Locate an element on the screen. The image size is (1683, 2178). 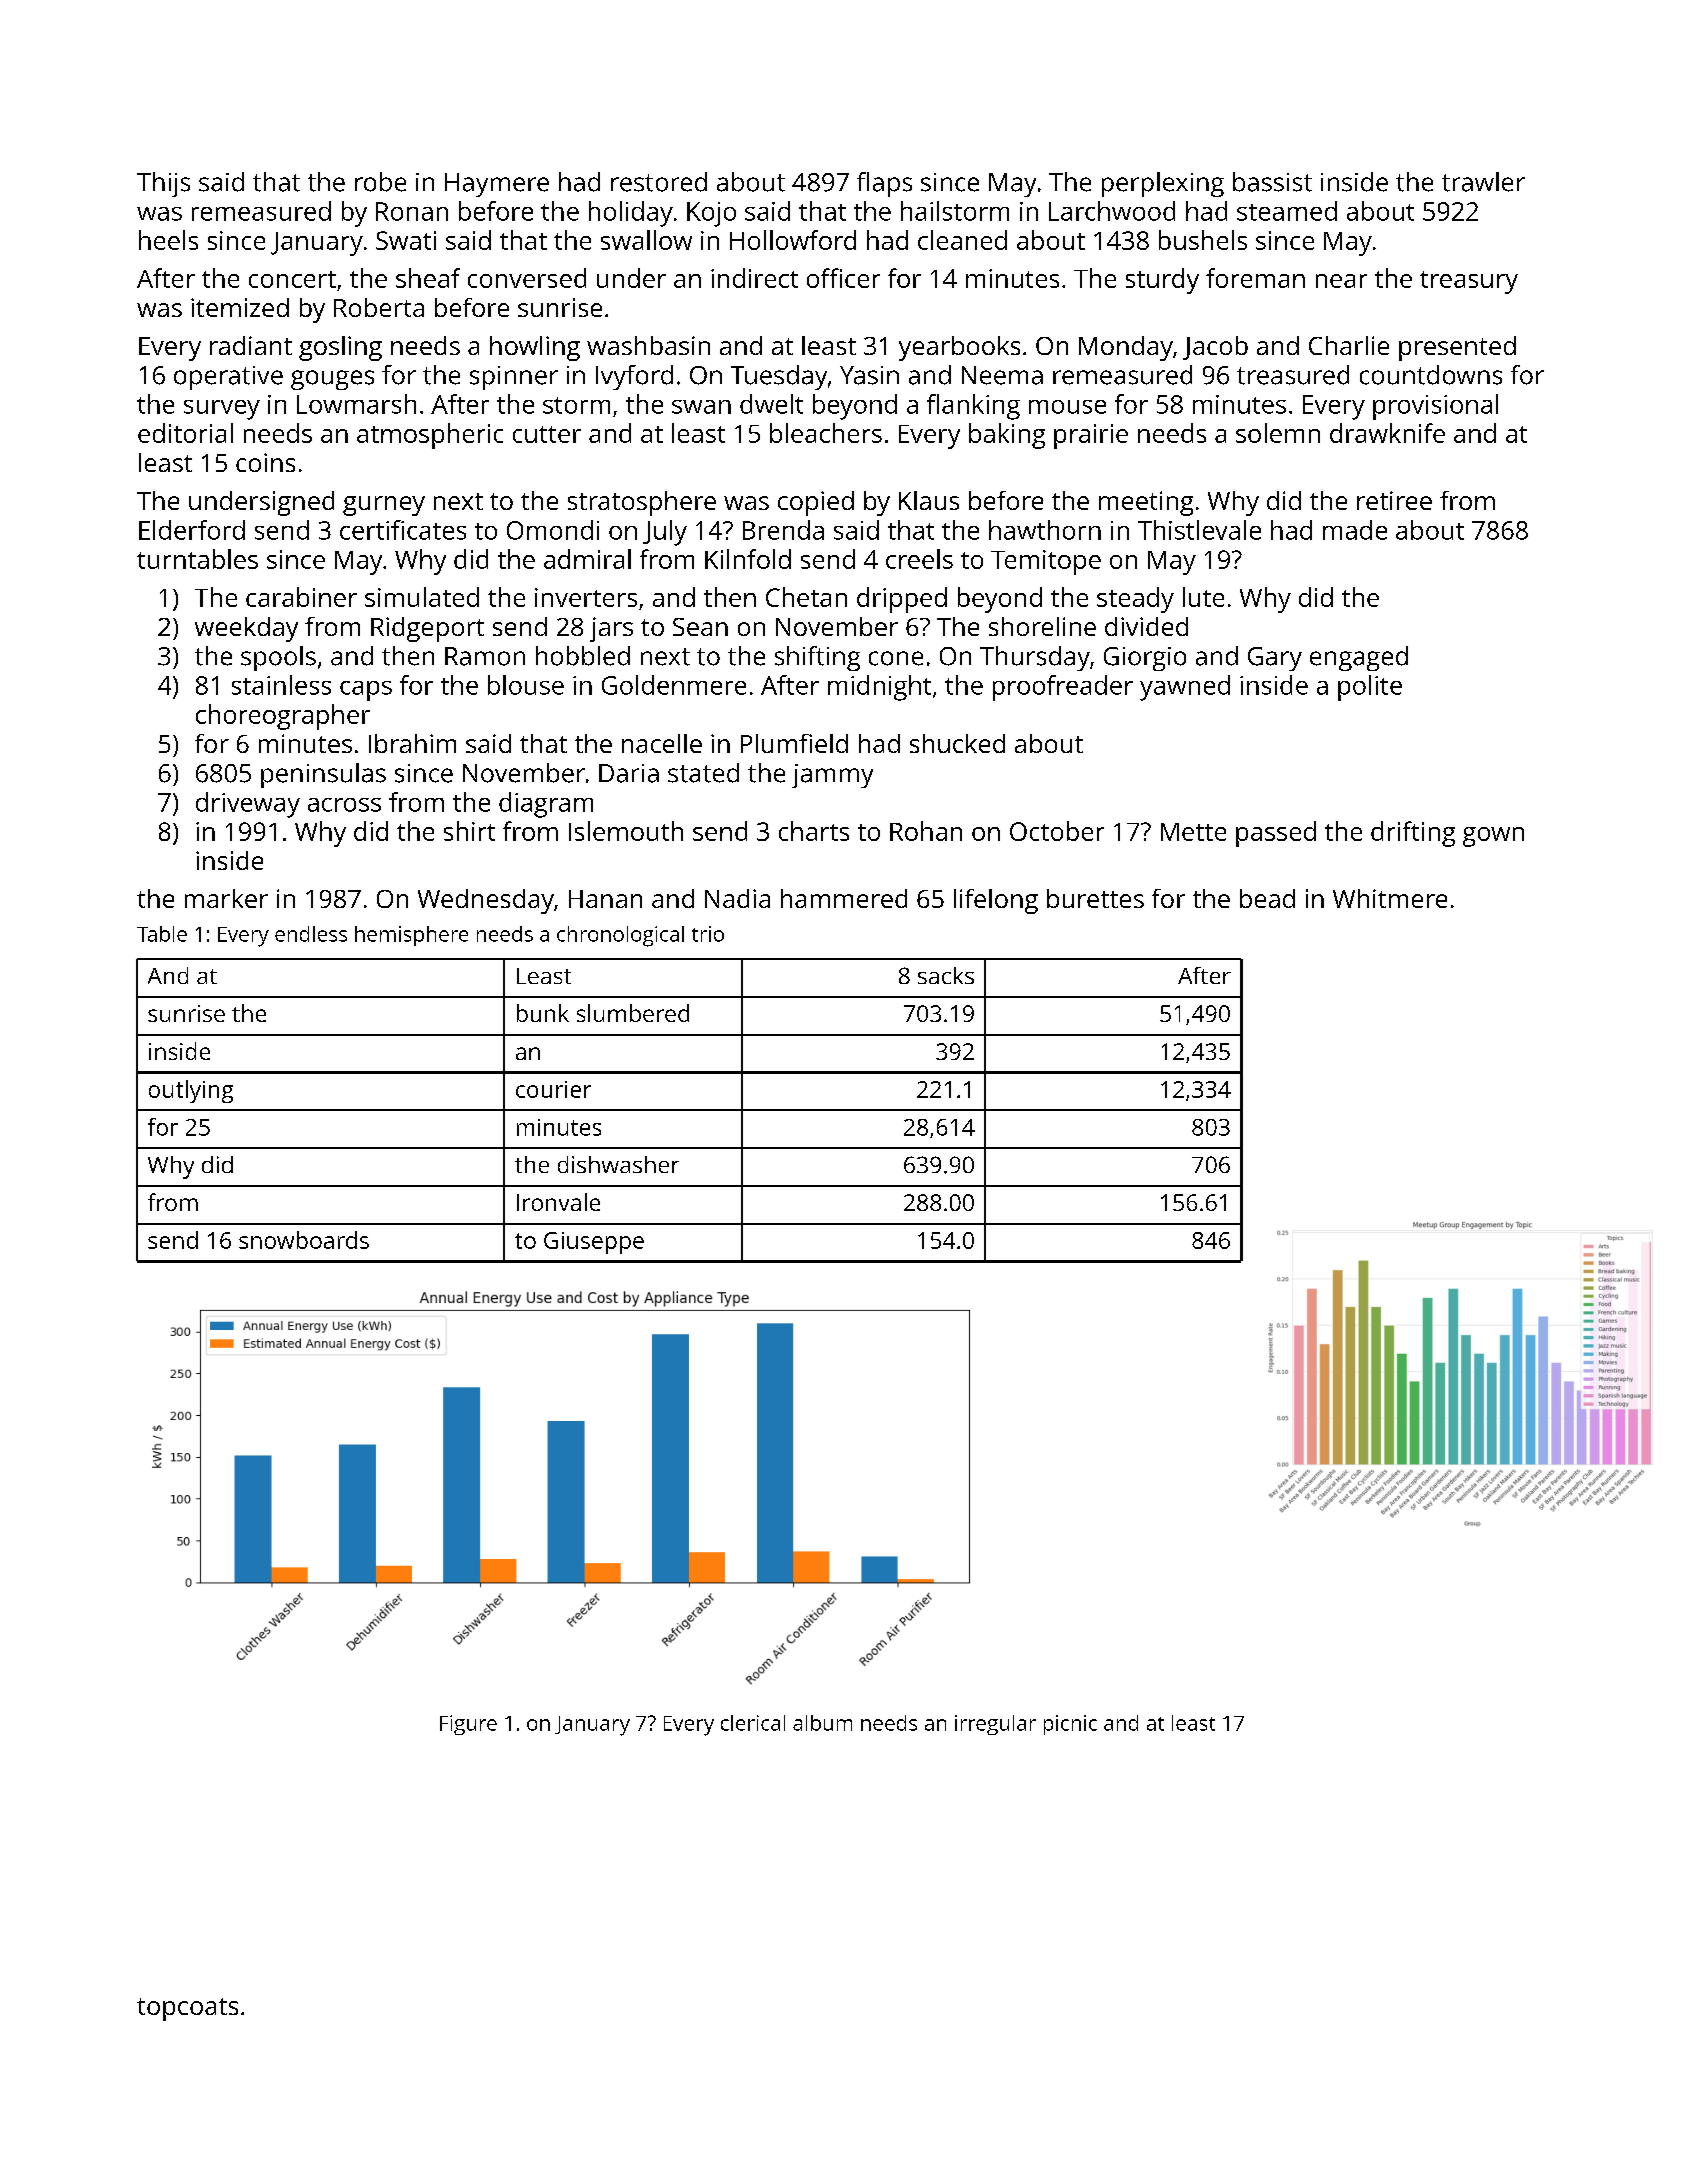
Giuseppe is located at coordinates (594, 1243).
